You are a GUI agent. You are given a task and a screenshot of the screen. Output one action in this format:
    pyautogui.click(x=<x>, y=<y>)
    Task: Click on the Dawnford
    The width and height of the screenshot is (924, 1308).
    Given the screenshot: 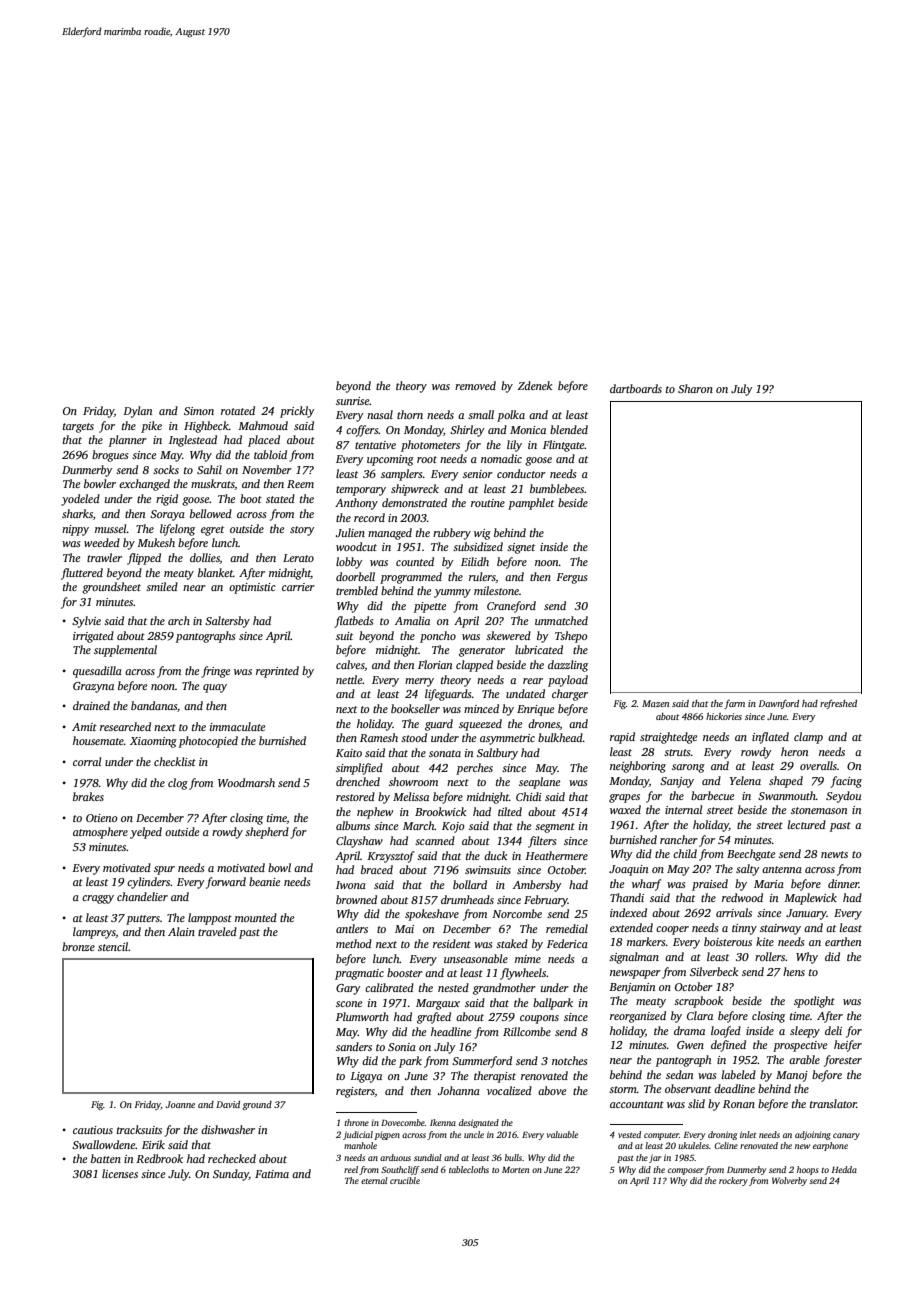 What is the action you would take?
    pyautogui.click(x=779, y=704)
